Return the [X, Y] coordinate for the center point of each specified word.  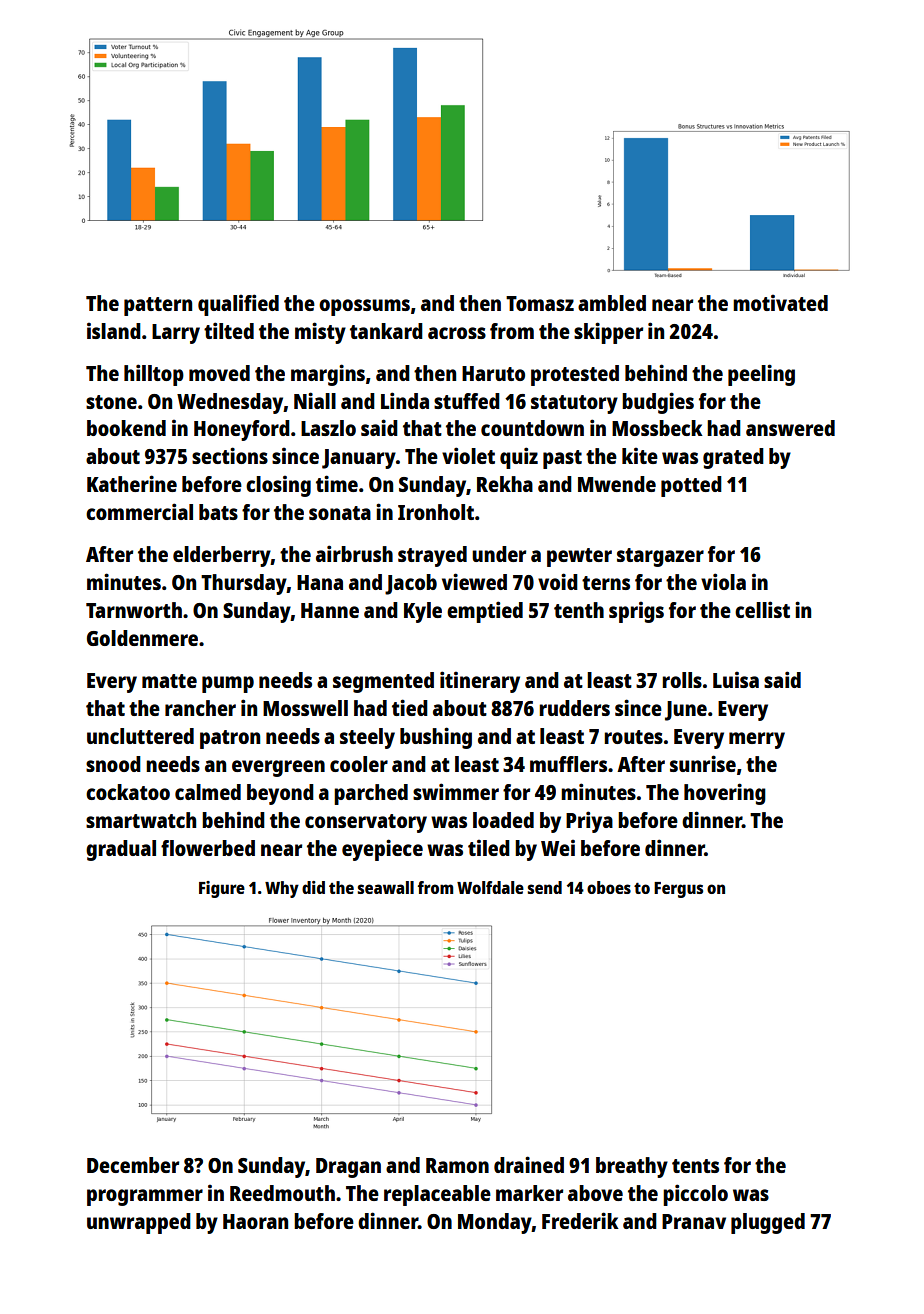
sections [230, 455]
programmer [145, 1197]
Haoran [255, 1221]
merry [757, 740]
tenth [579, 610]
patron [230, 739]
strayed [432, 556]
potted [691, 486]
